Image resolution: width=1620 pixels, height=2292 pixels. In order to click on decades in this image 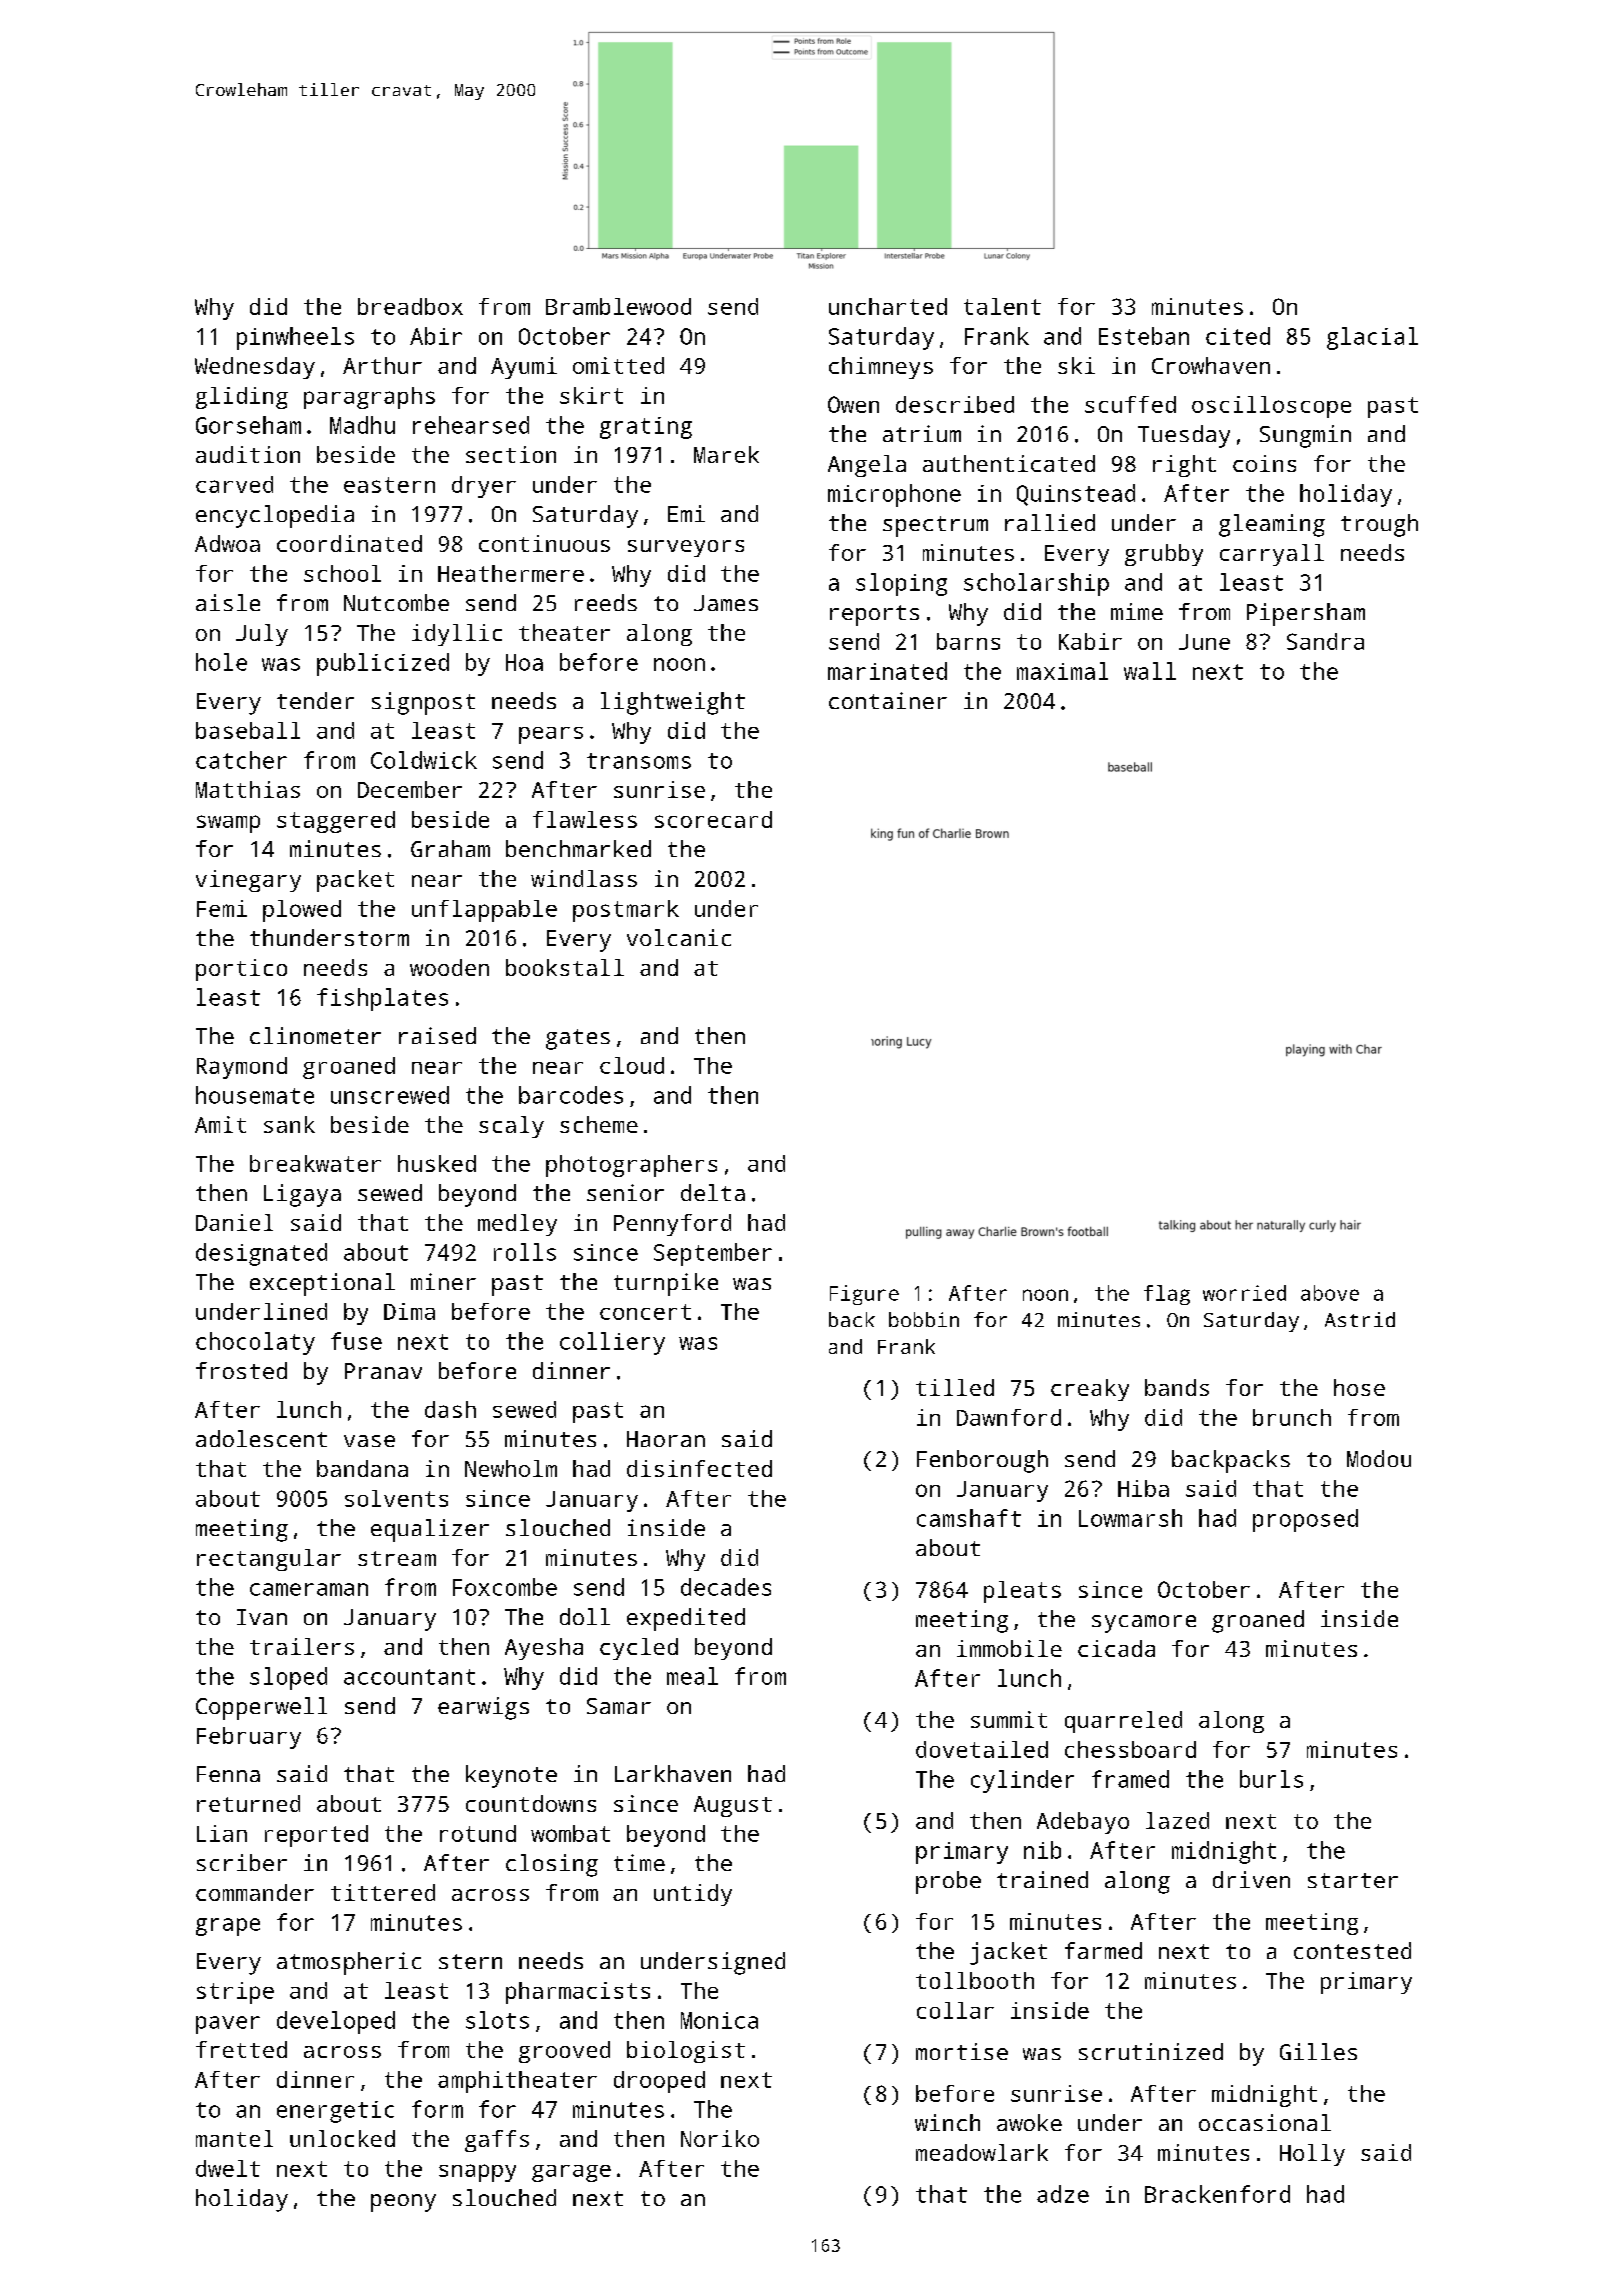, I will do `click(726, 1587)`.
